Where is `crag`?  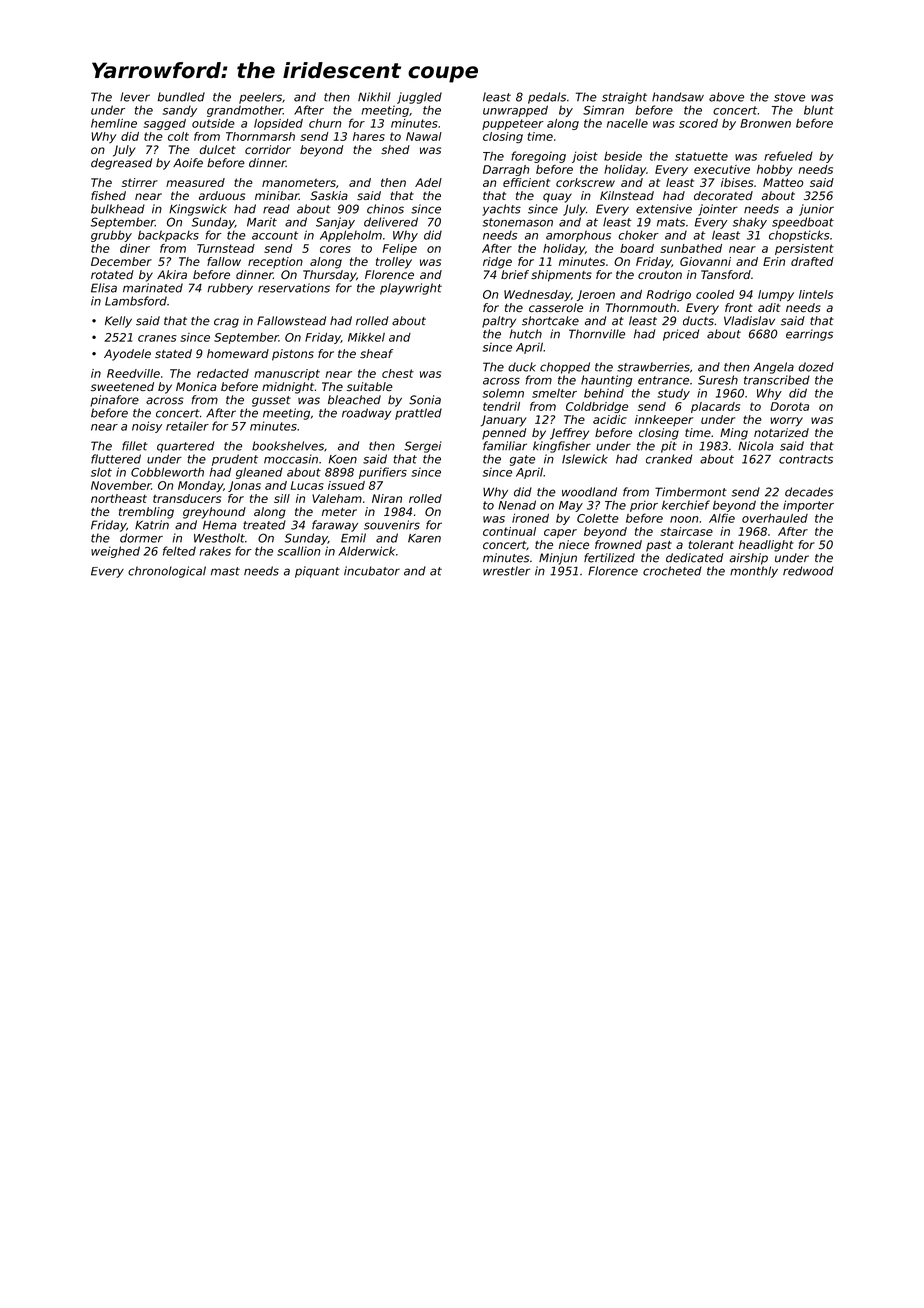 crag is located at coordinates (226, 323).
